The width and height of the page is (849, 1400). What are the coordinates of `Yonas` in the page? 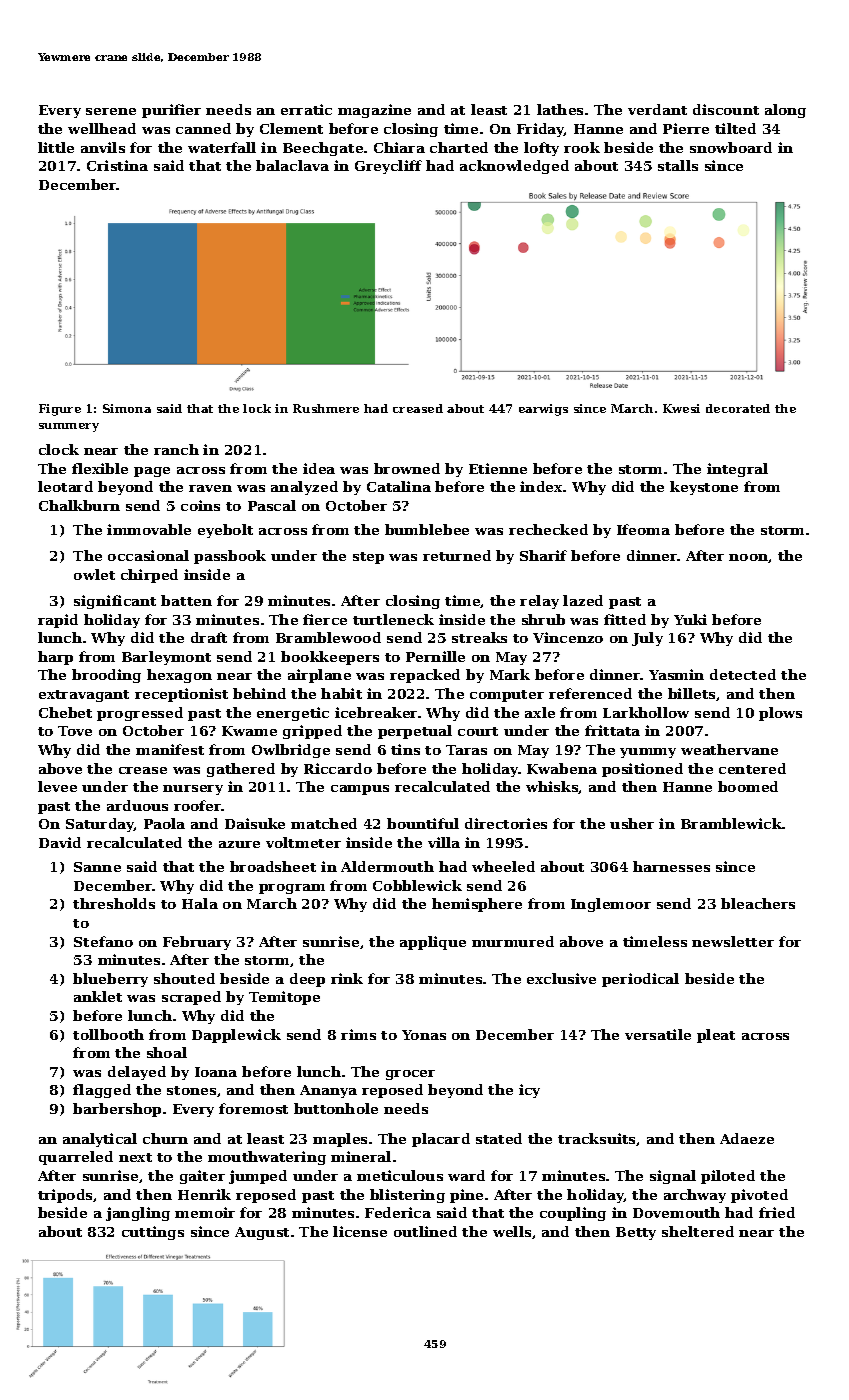 It's located at (424, 1035).
